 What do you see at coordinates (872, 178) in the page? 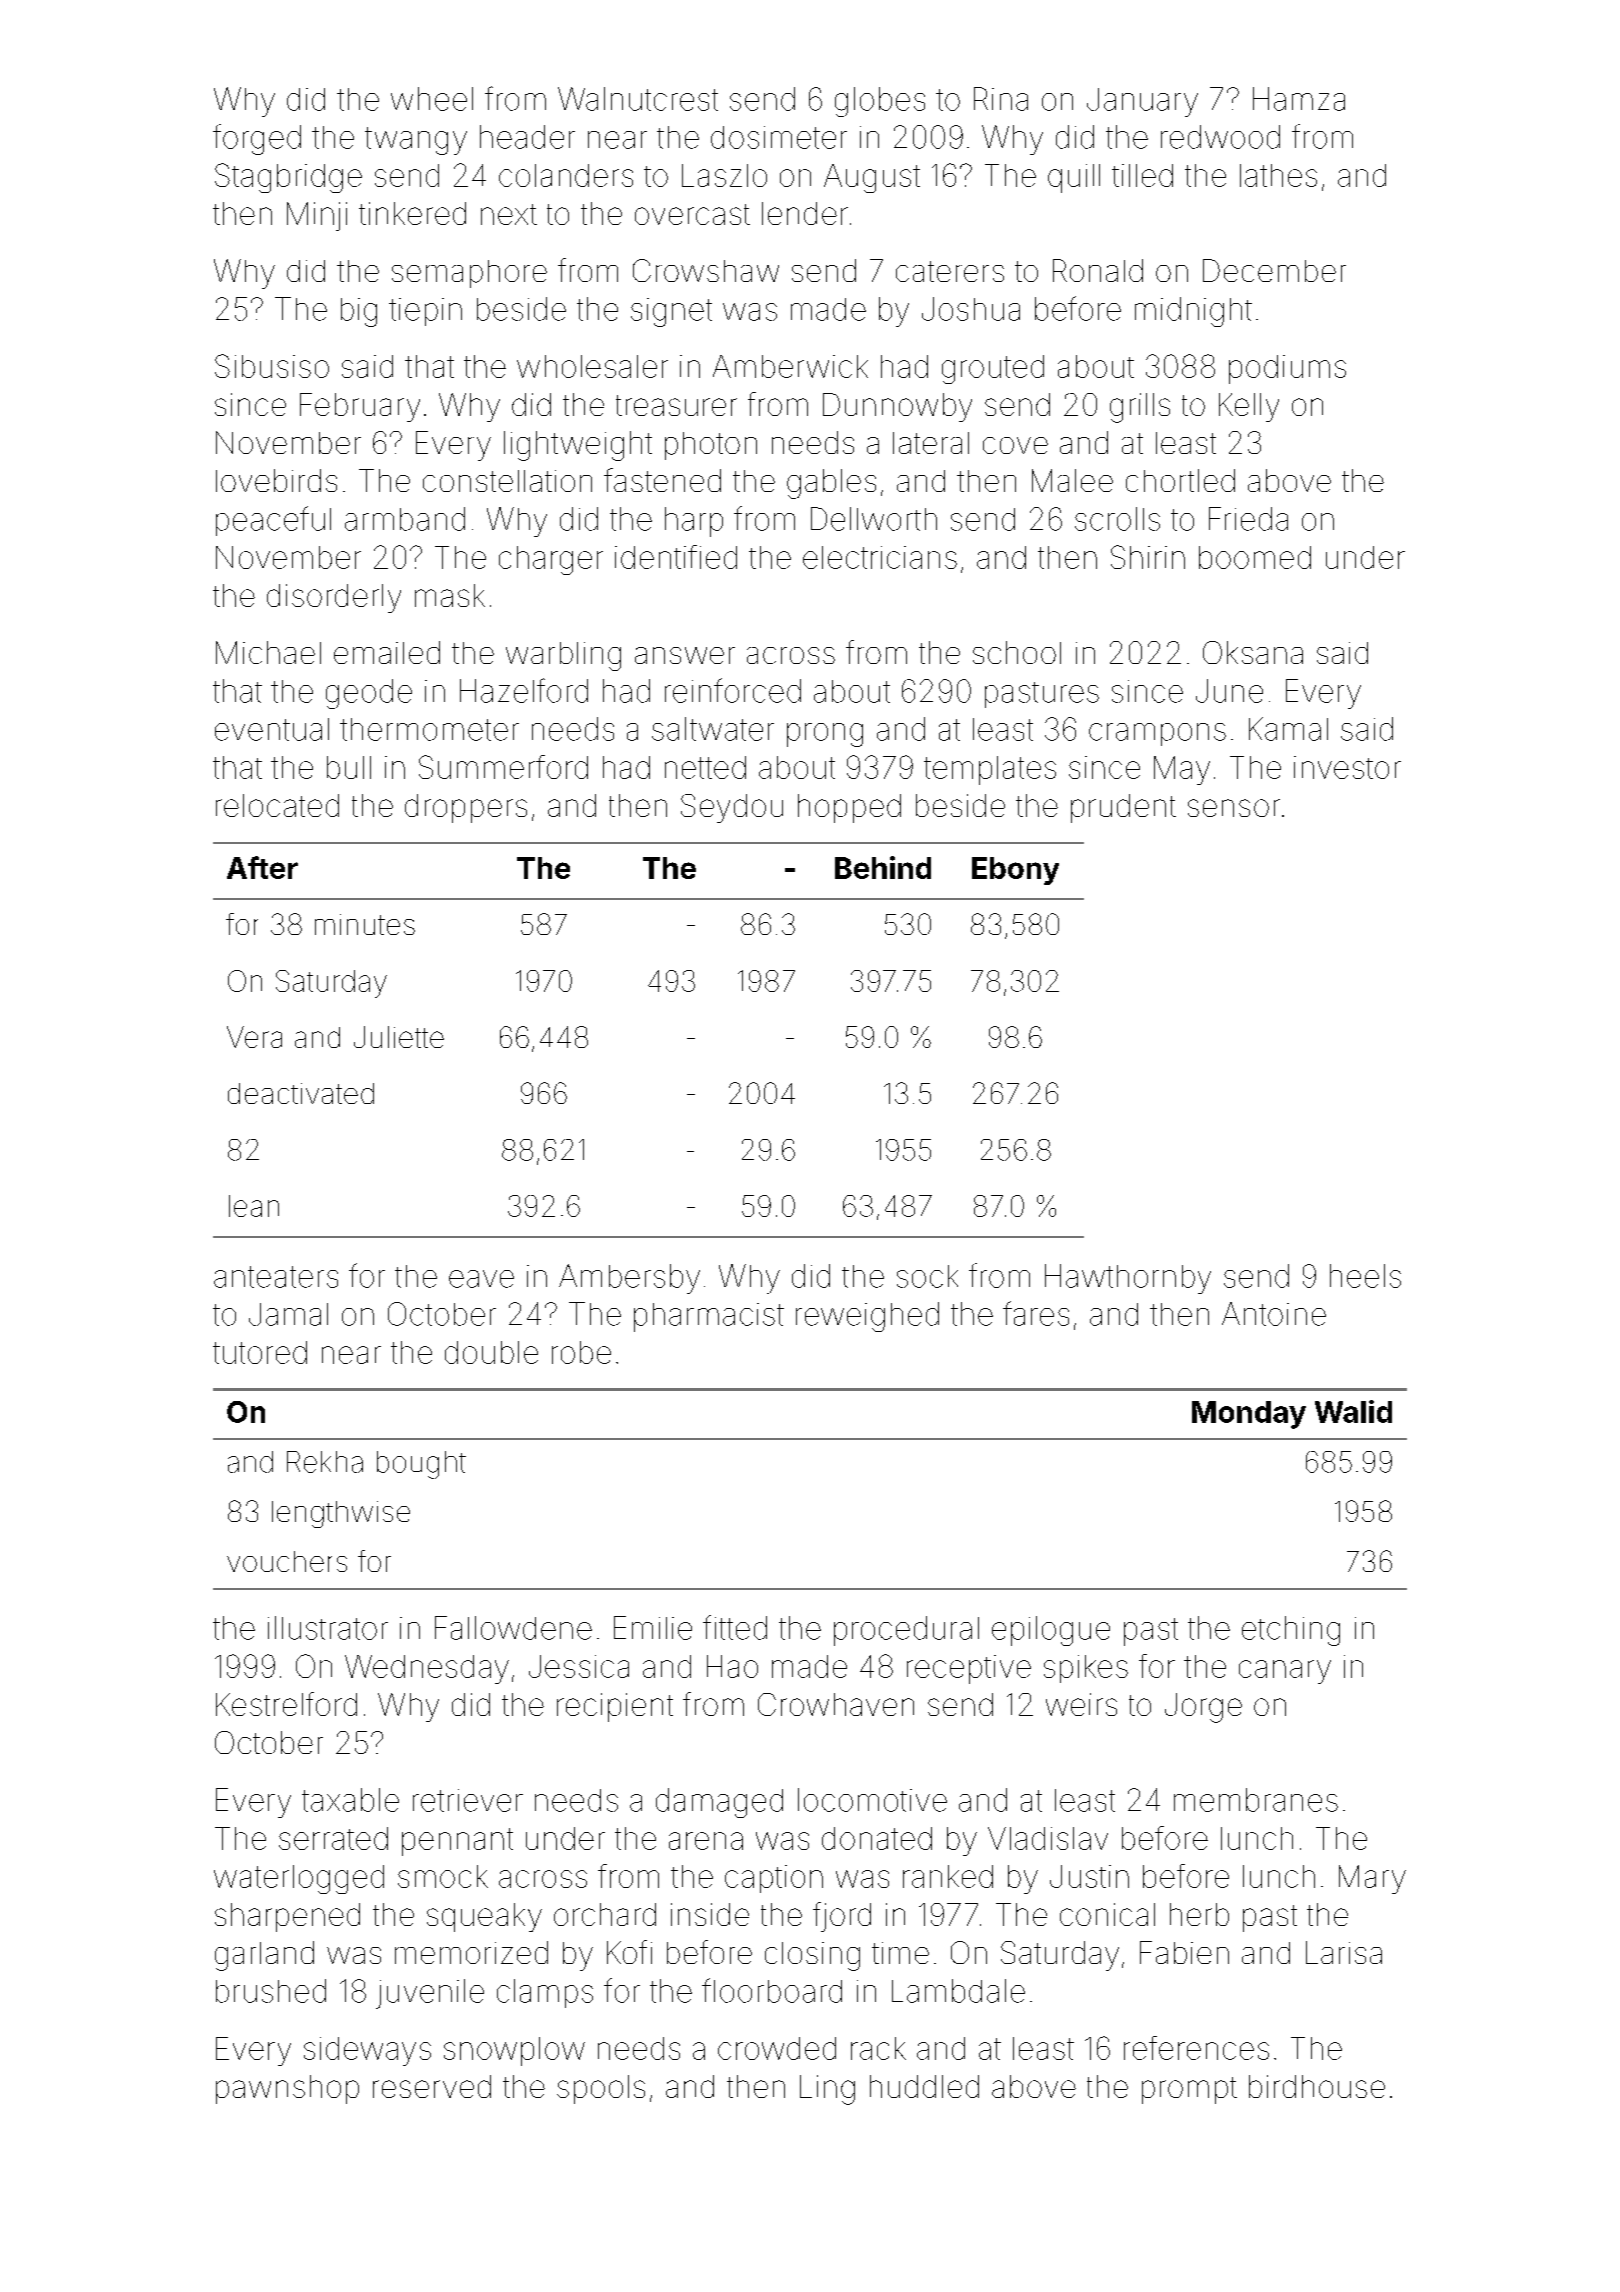
I see `August` at bounding box center [872, 178].
